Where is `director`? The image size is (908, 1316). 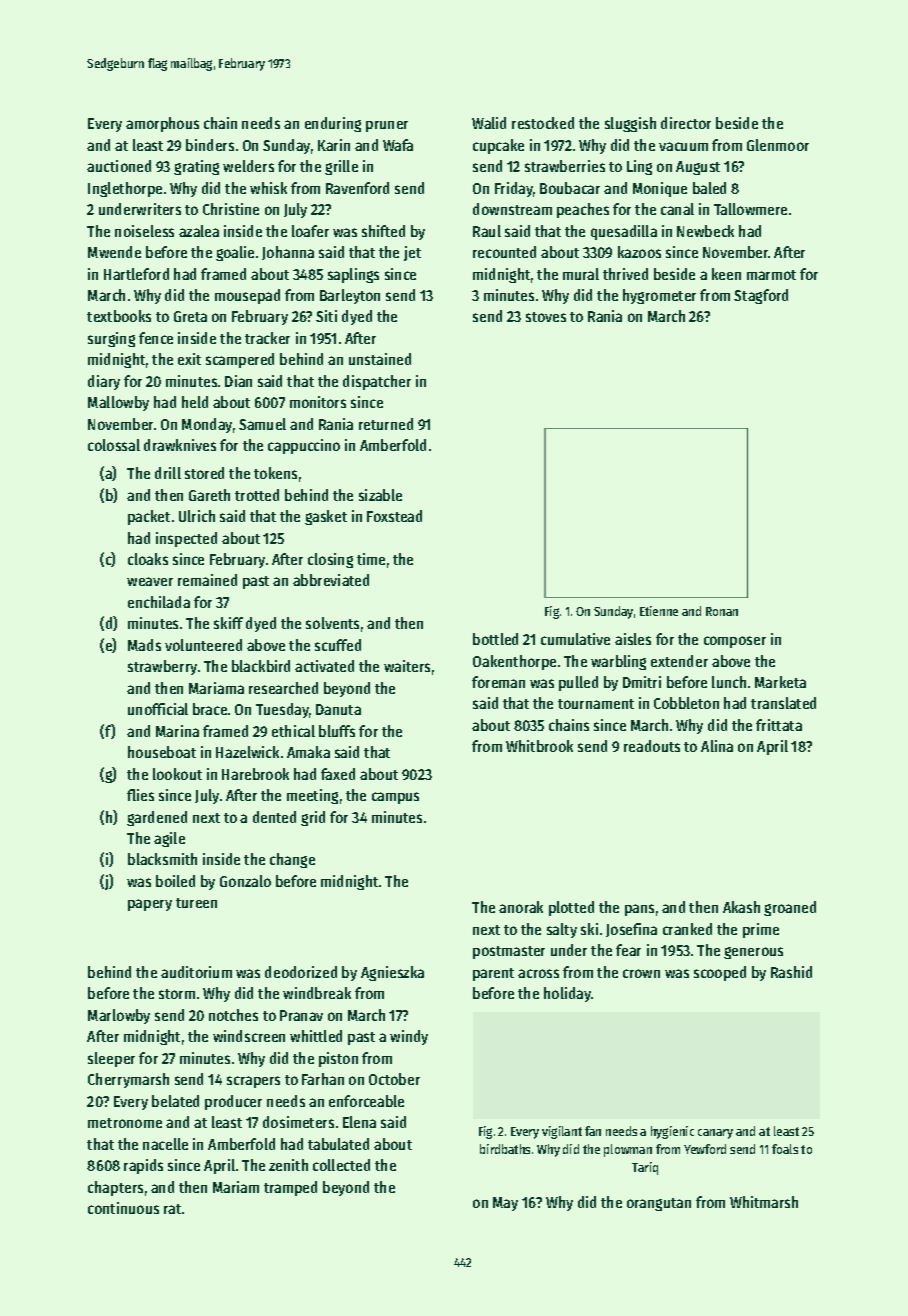 director is located at coordinates (686, 123).
